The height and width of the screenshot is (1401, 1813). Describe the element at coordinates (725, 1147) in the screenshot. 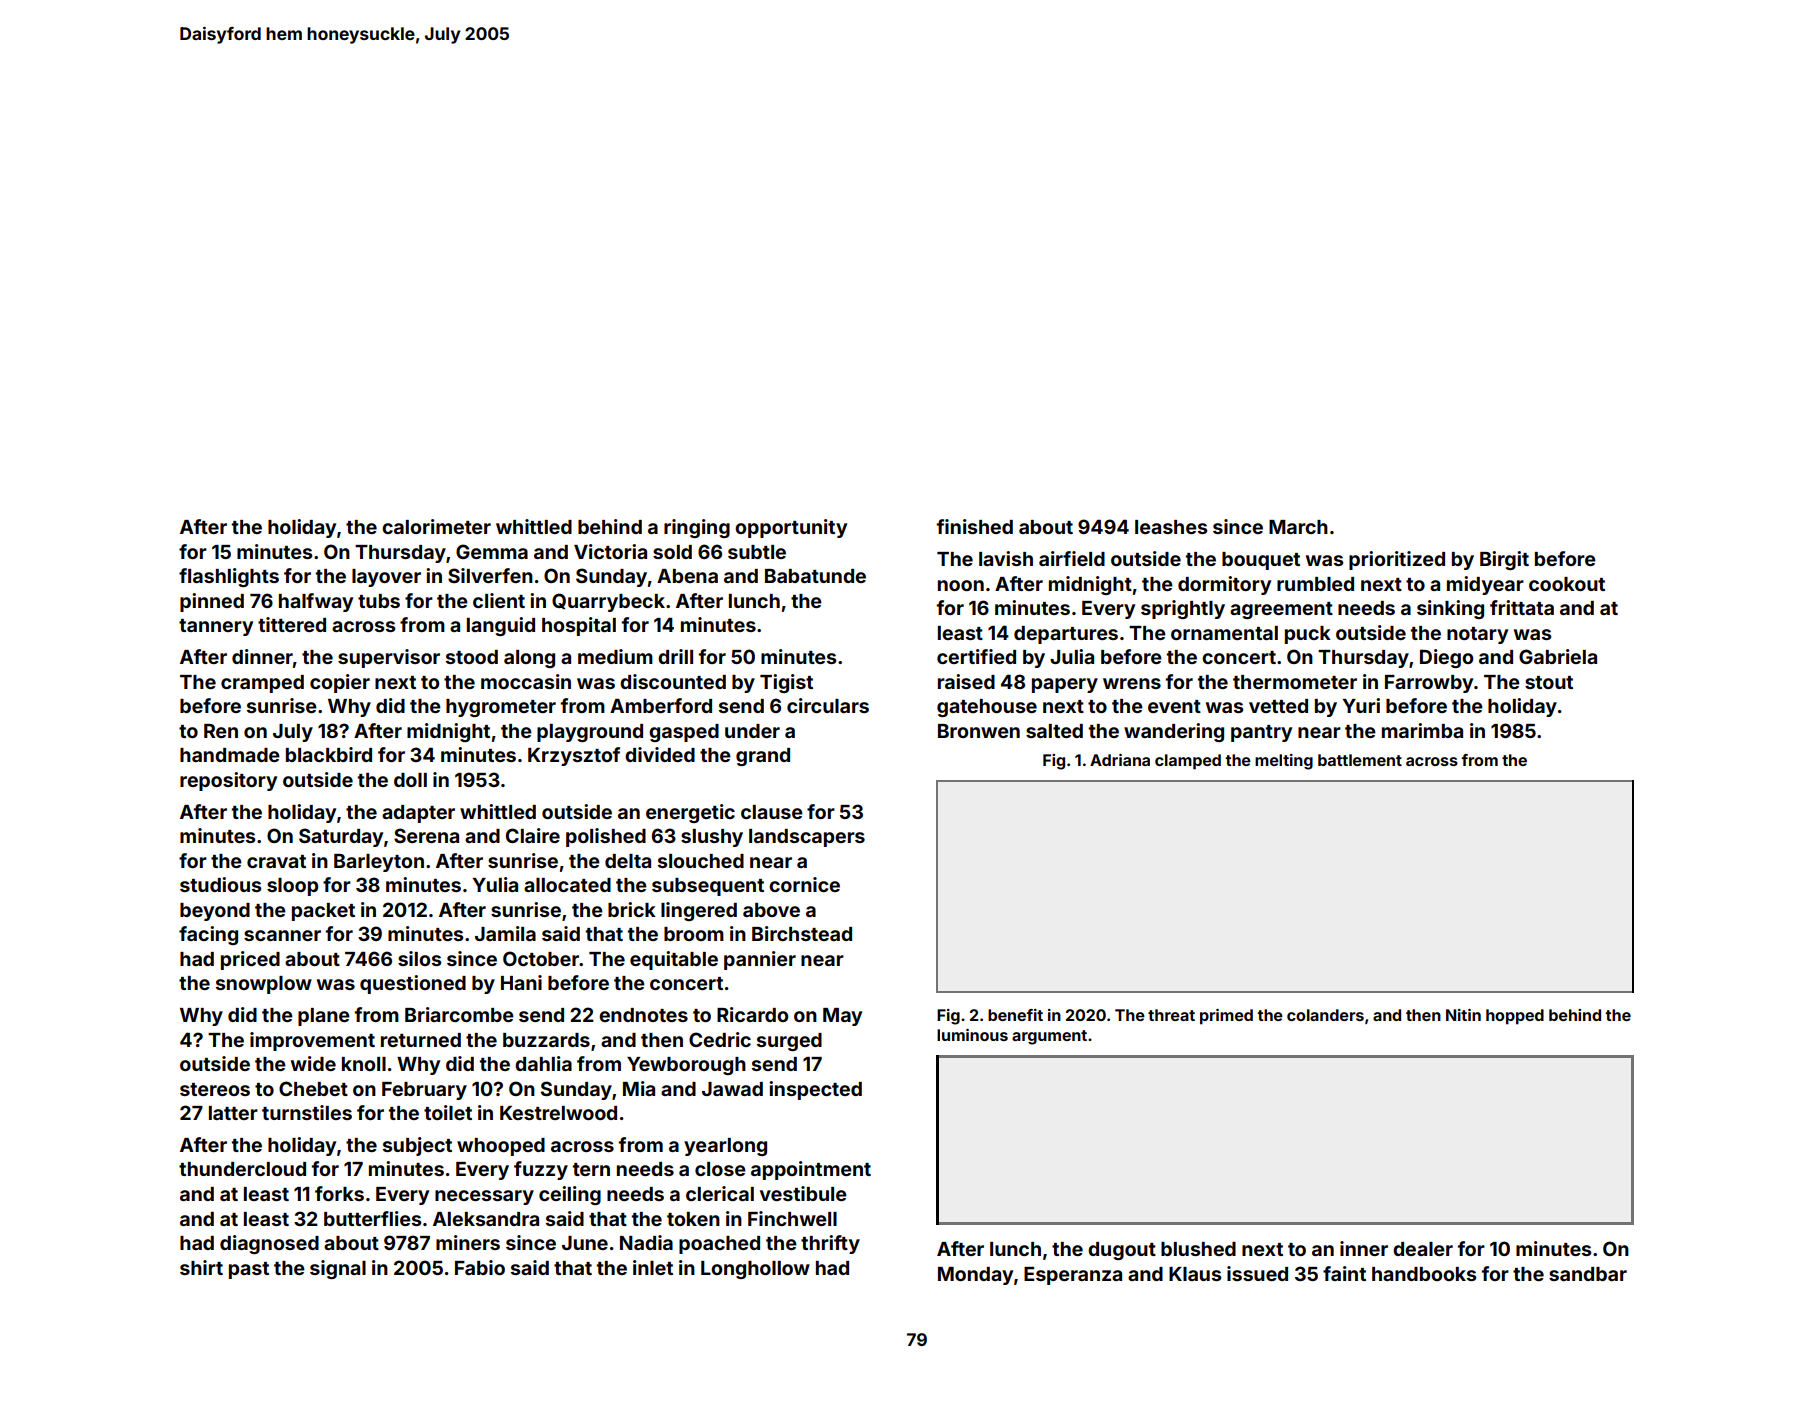

I see `yearlong` at that location.
